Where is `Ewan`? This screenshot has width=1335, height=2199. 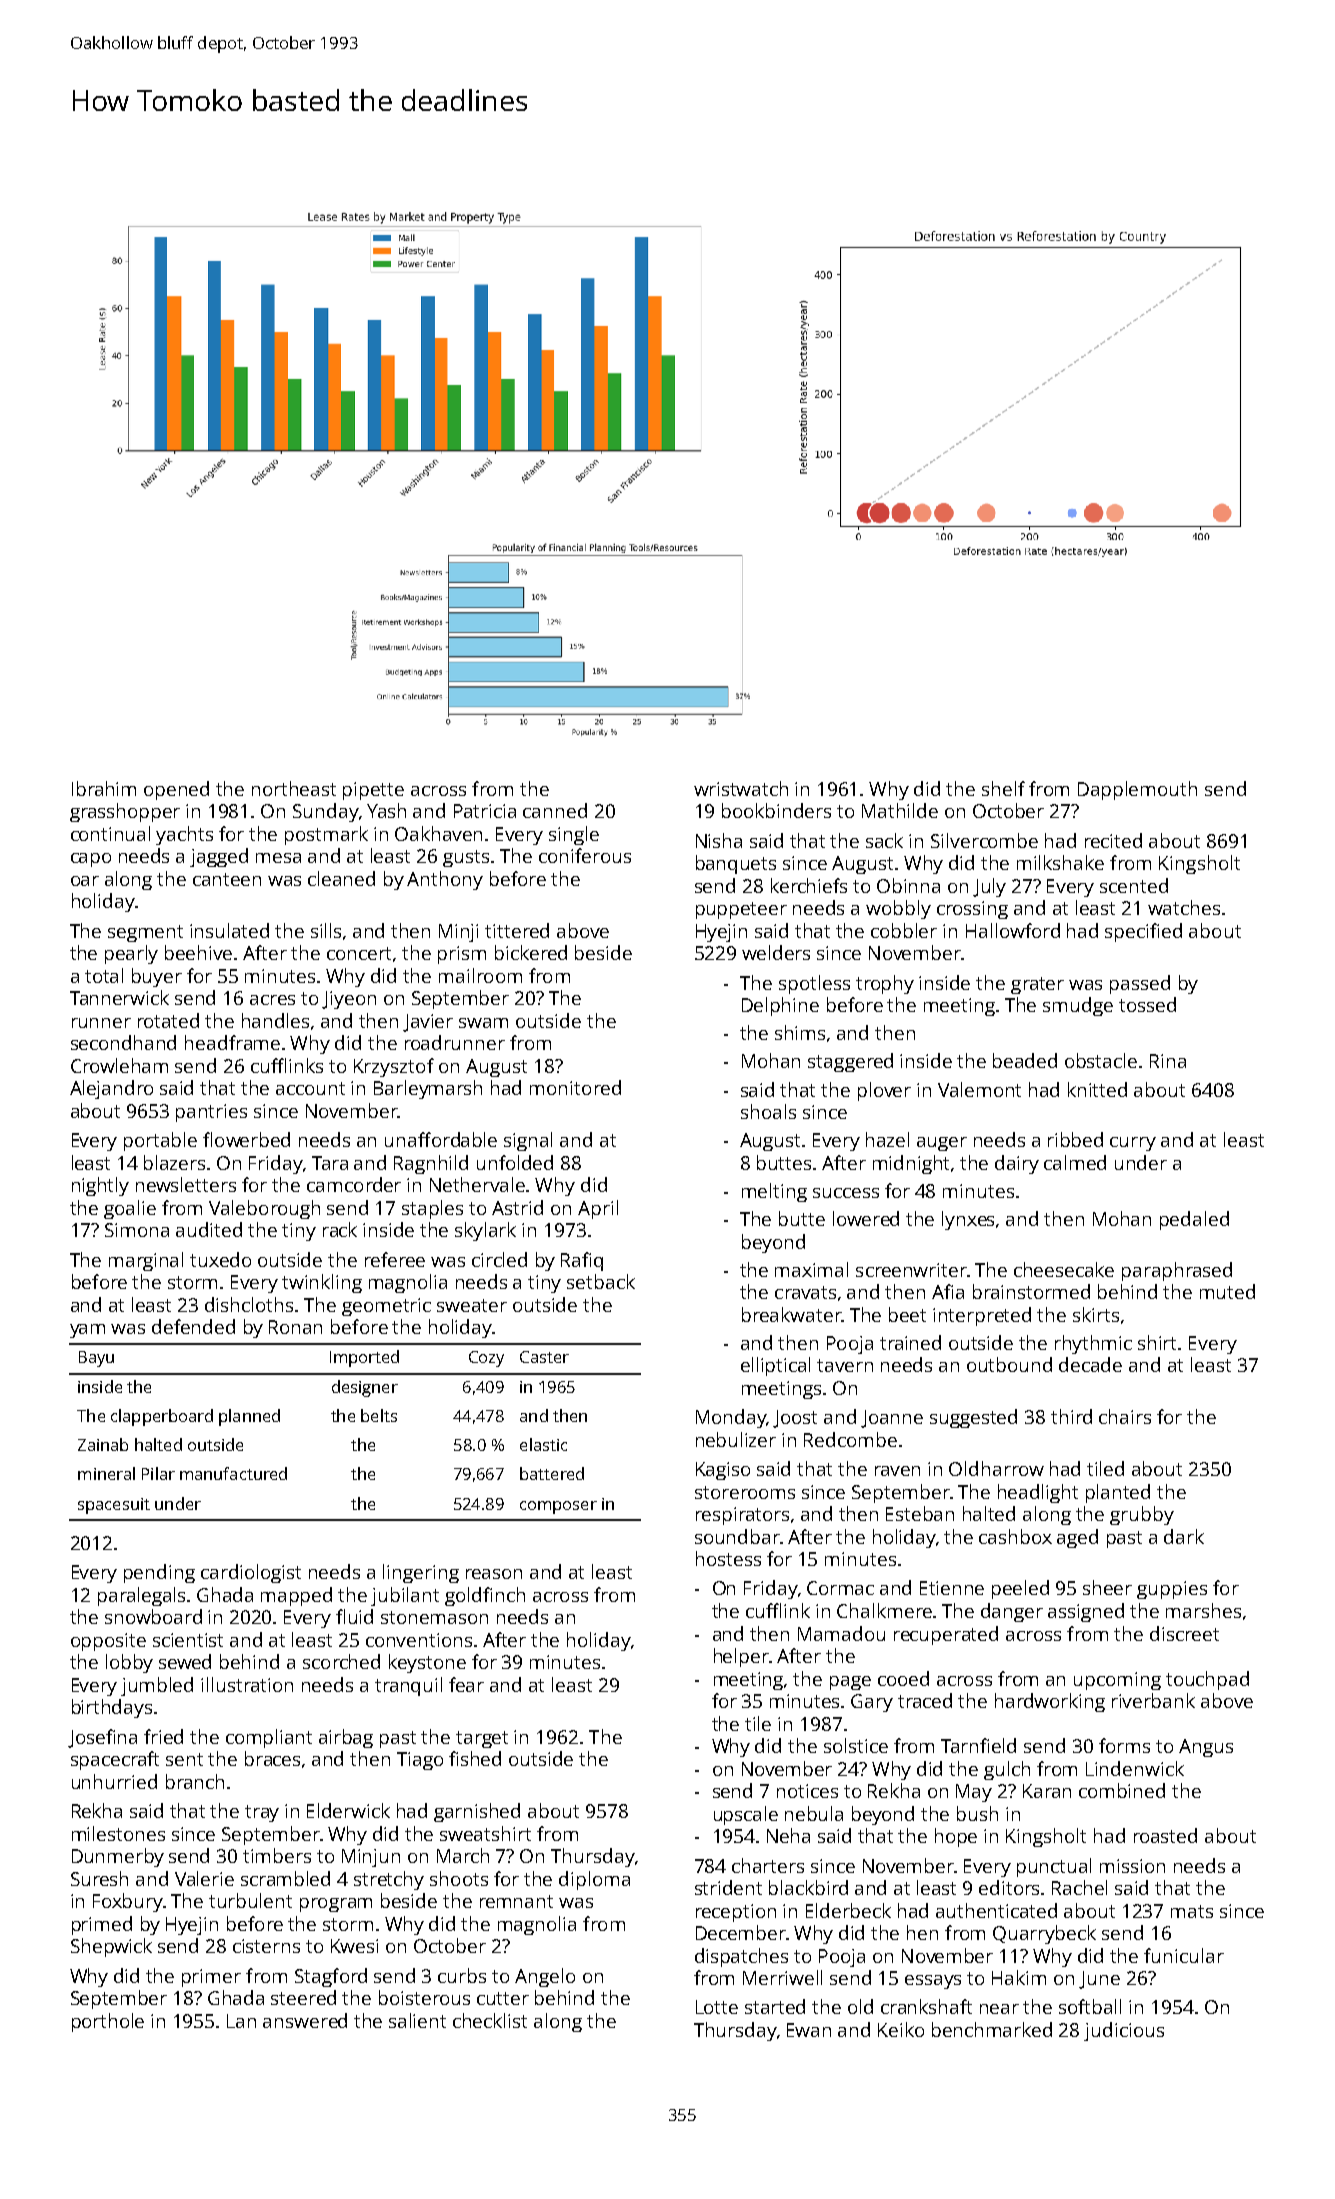
Ewan is located at coordinates (809, 2030).
